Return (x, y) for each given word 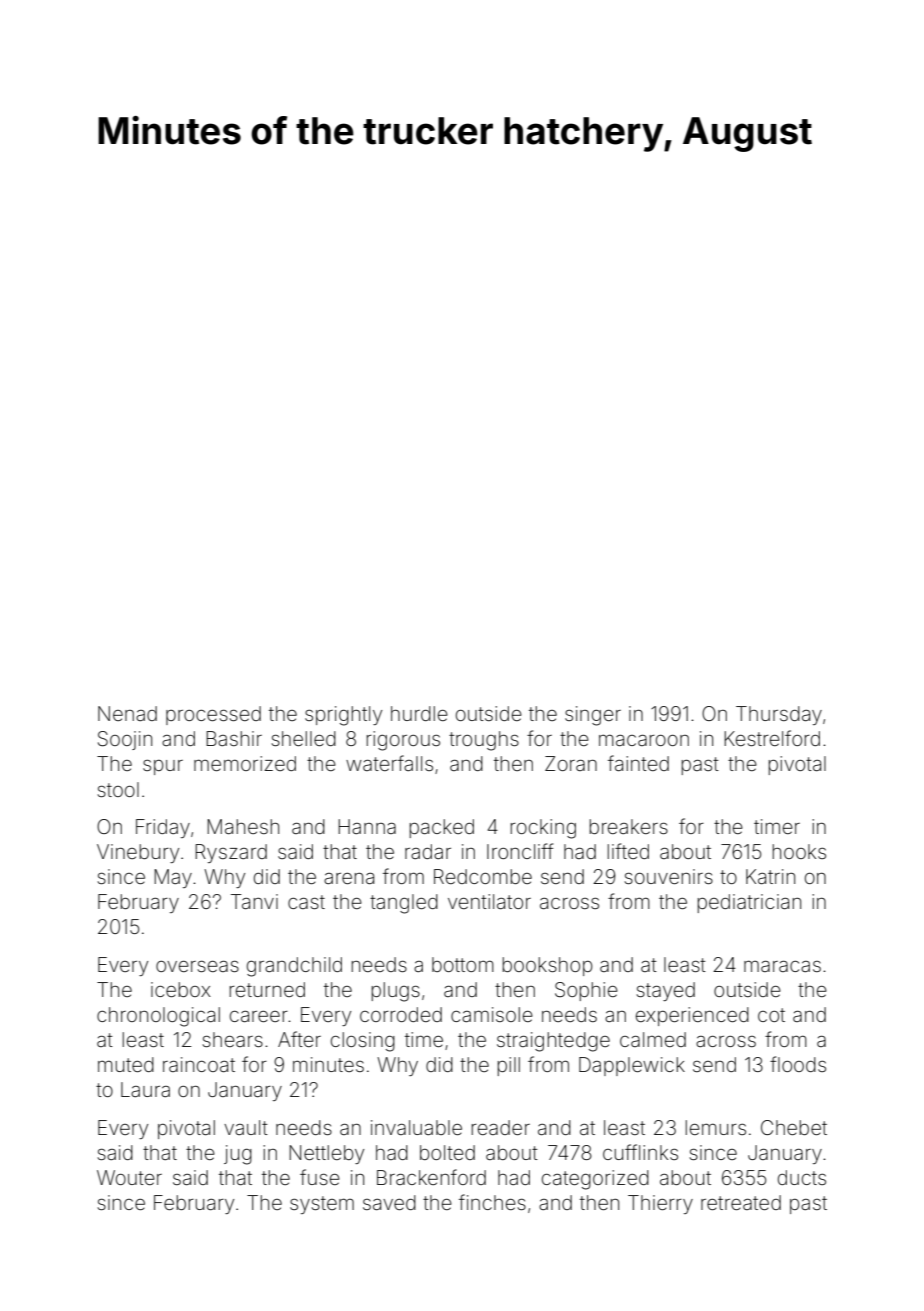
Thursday (779, 715)
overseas (197, 966)
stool (118, 789)
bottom (463, 964)
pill (508, 1066)
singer (593, 716)
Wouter (129, 1177)
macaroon (644, 740)
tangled (404, 904)
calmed (653, 1039)
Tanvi (254, 901)
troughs (484, 741)
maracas (782, 966)
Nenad (127, 713)
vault (246, 1127)
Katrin (770, 876)
